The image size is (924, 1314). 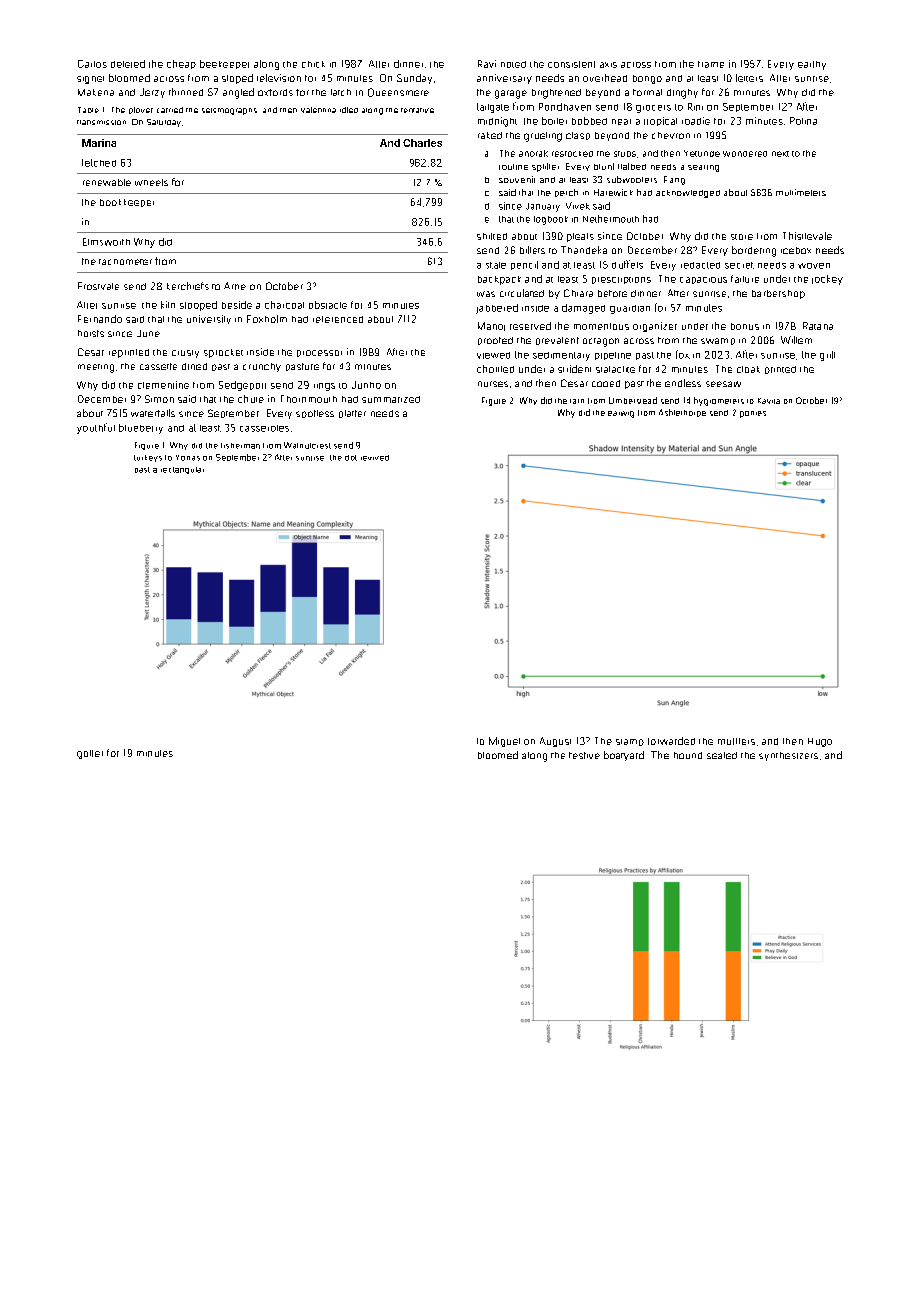 I want to click on Charles, so click(x=422, y=143).
